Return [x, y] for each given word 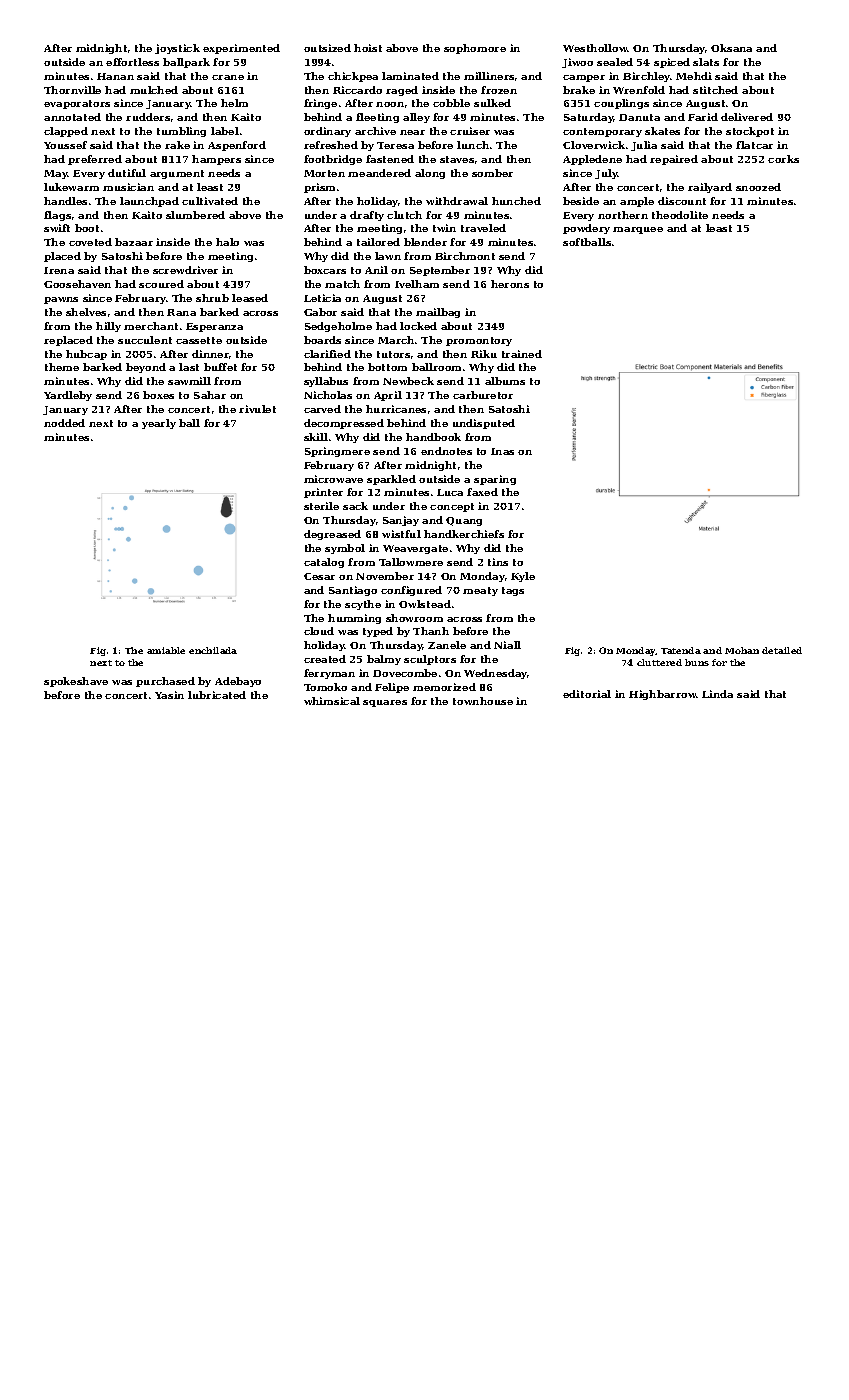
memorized [444, 687]
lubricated [217, 695]
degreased [332, 535]
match [342, 284]
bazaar [134, 242]
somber [492, 173]
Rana [181, 312]
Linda [717, 694]
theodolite [680, 215]
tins [498, 562]
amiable [166, 650]
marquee [638, 230]
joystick [177, 49]
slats [706, 62]
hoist [368, 48]
